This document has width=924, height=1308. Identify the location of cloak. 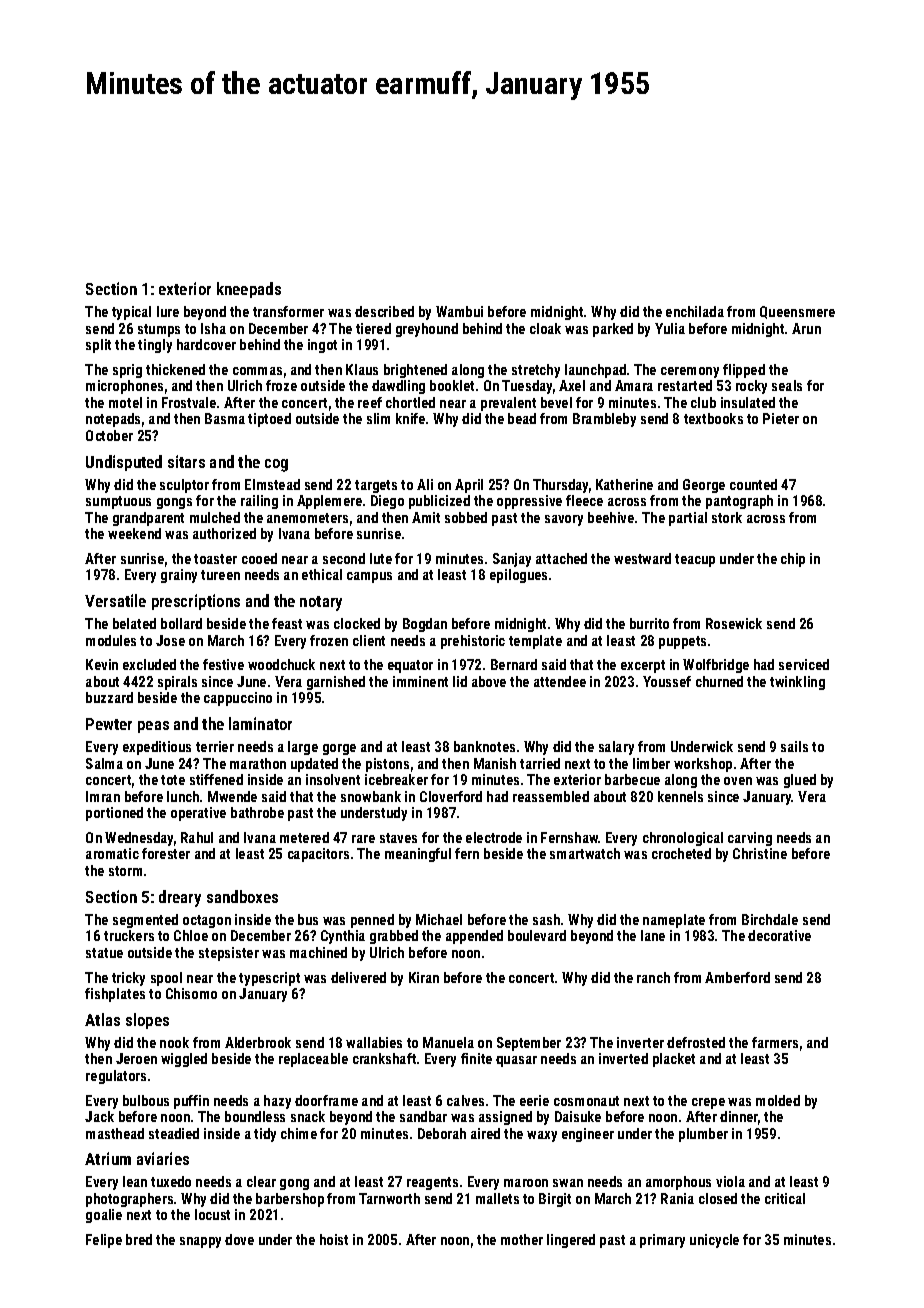
(545, 328).
